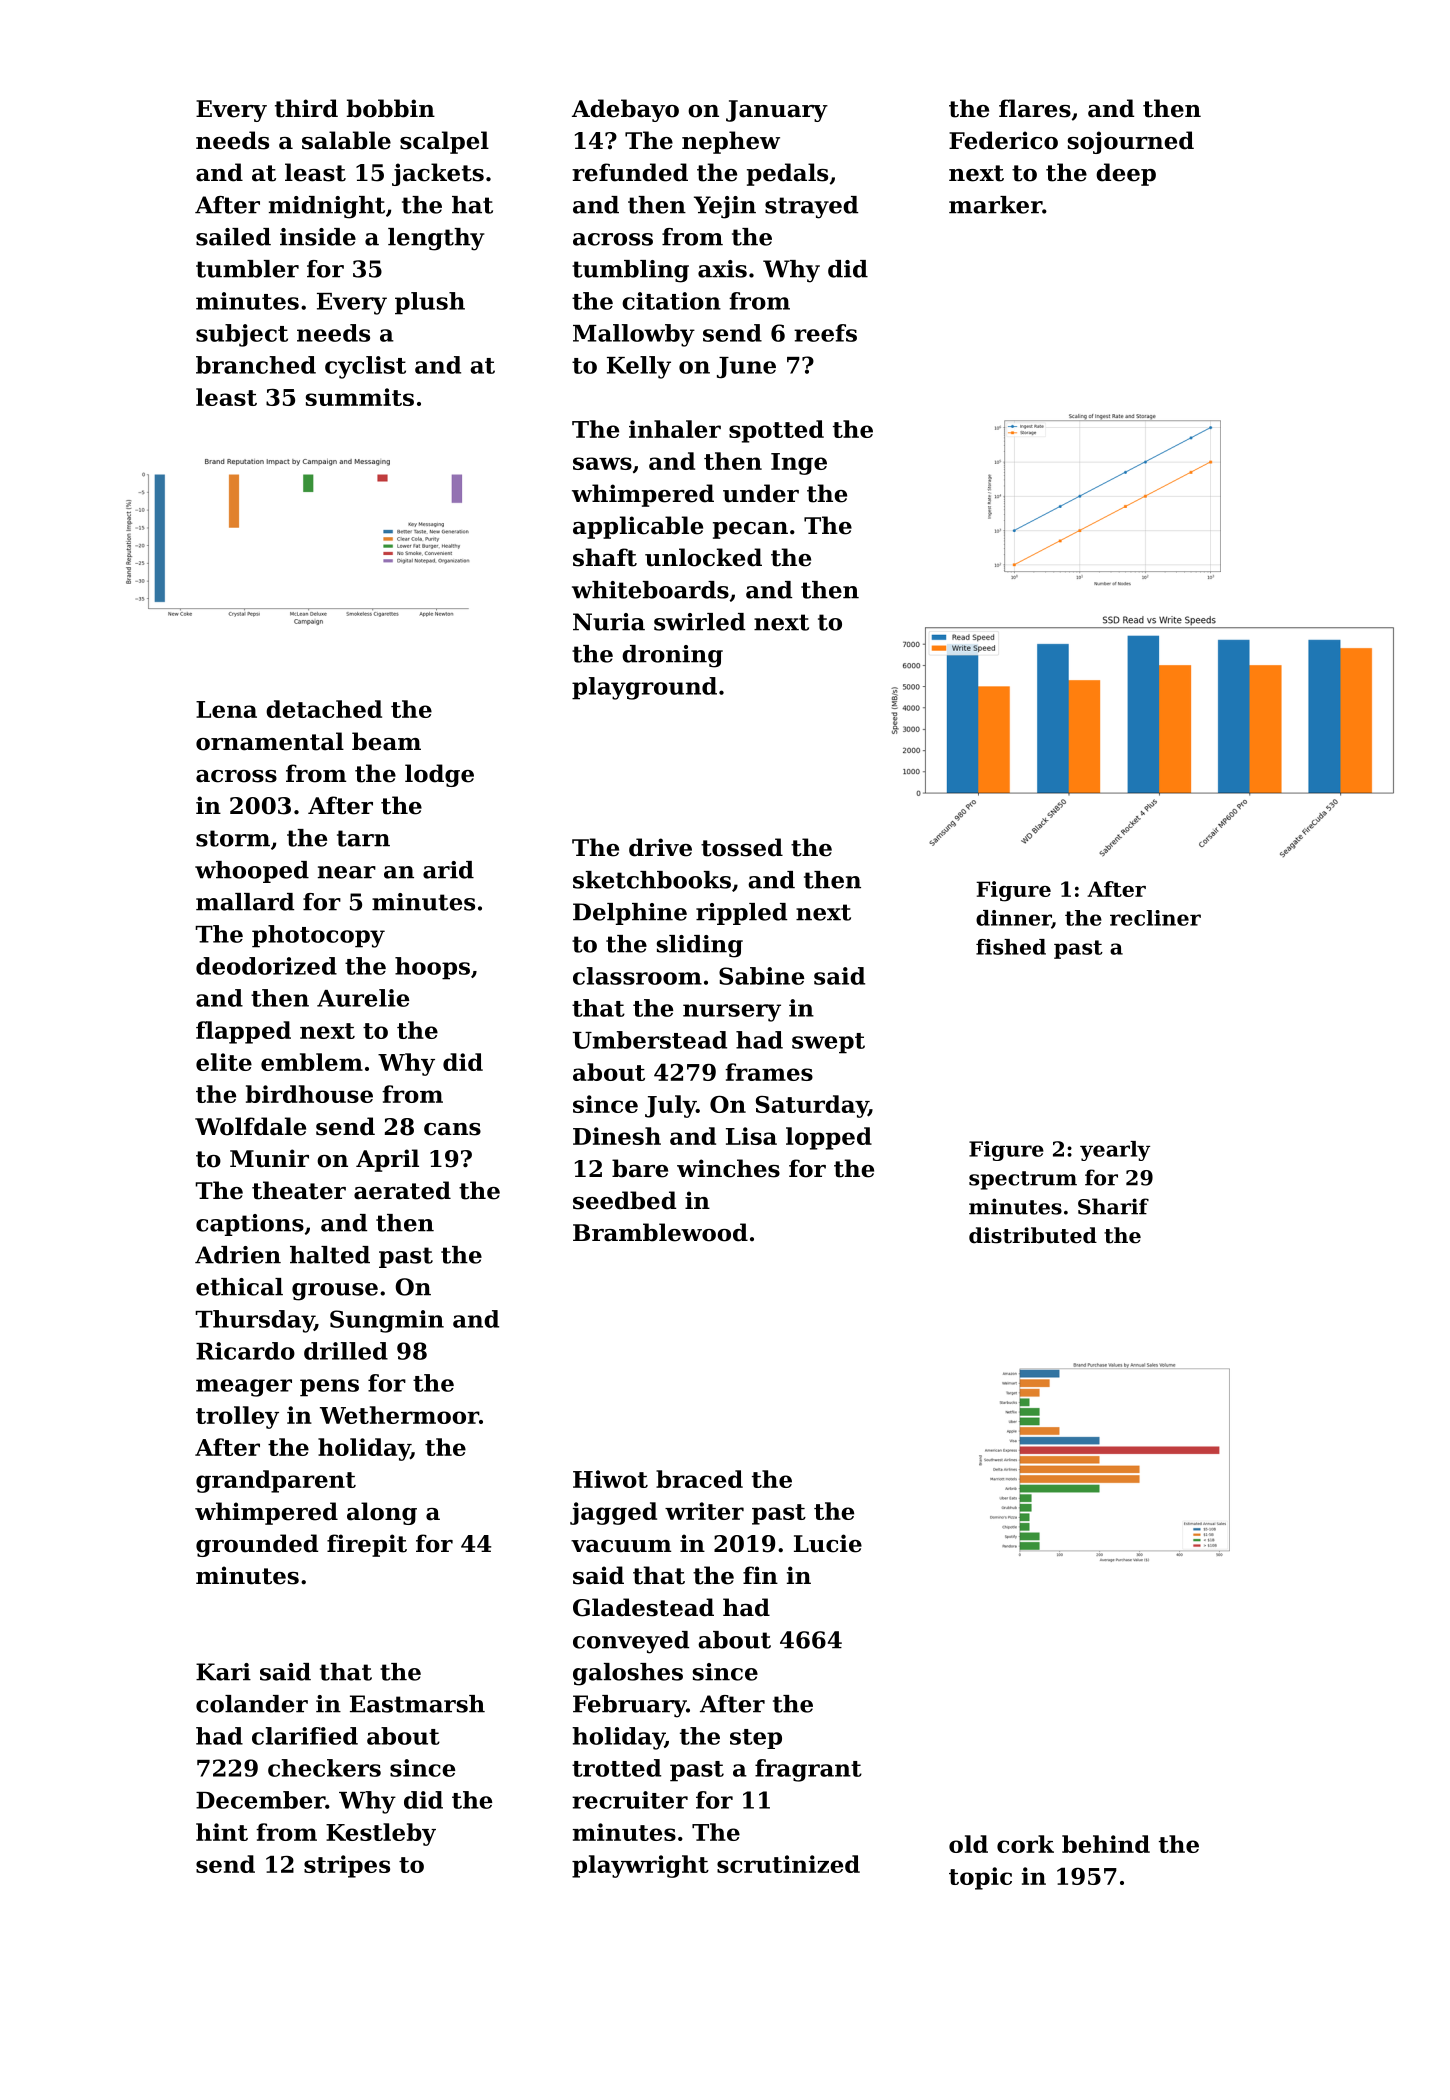 Image resolution: width=1450 pixels, height=2100 pixels. Describe the element at coordinates (245, 902) in the screenshot. I see `mallard` at that location.
